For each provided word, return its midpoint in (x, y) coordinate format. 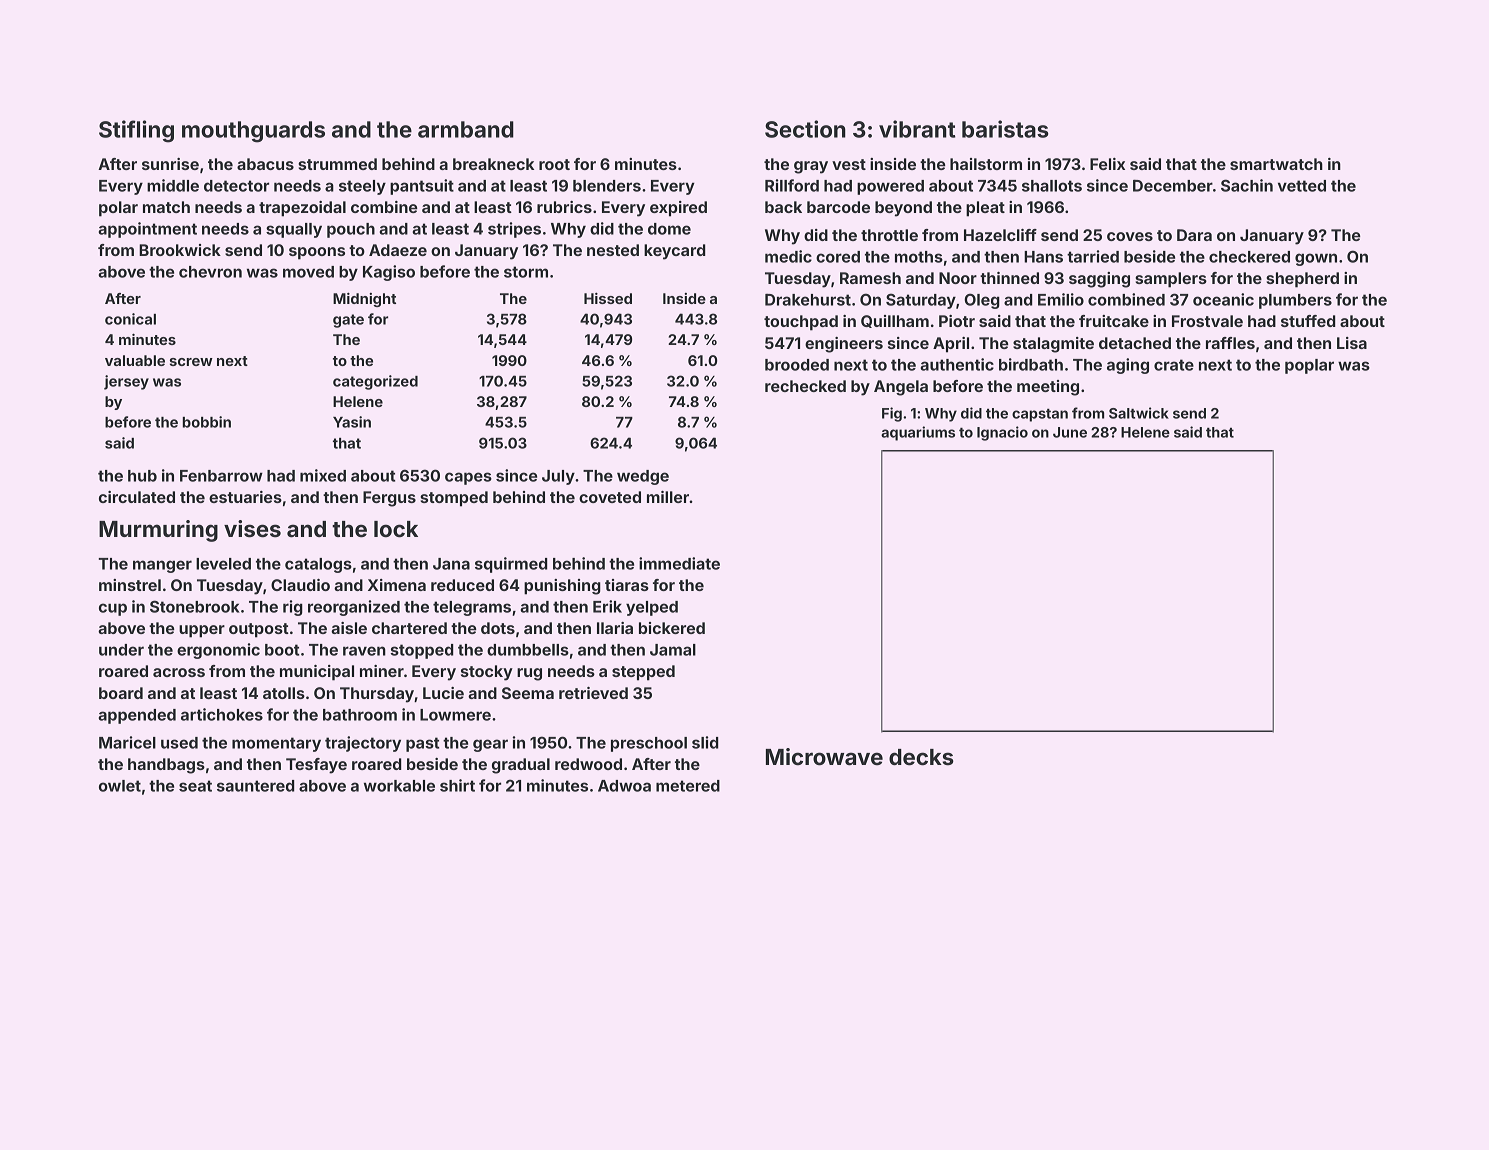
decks (921, 757)
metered (688, 786)
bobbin (206, 422)
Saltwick (1139, 413)
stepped (643, 673)
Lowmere (455, 715)
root (554, 164)
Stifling (136, 131)
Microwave (824, 756)
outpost (259, 630)
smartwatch (1276, 164)
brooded (797, 365)
